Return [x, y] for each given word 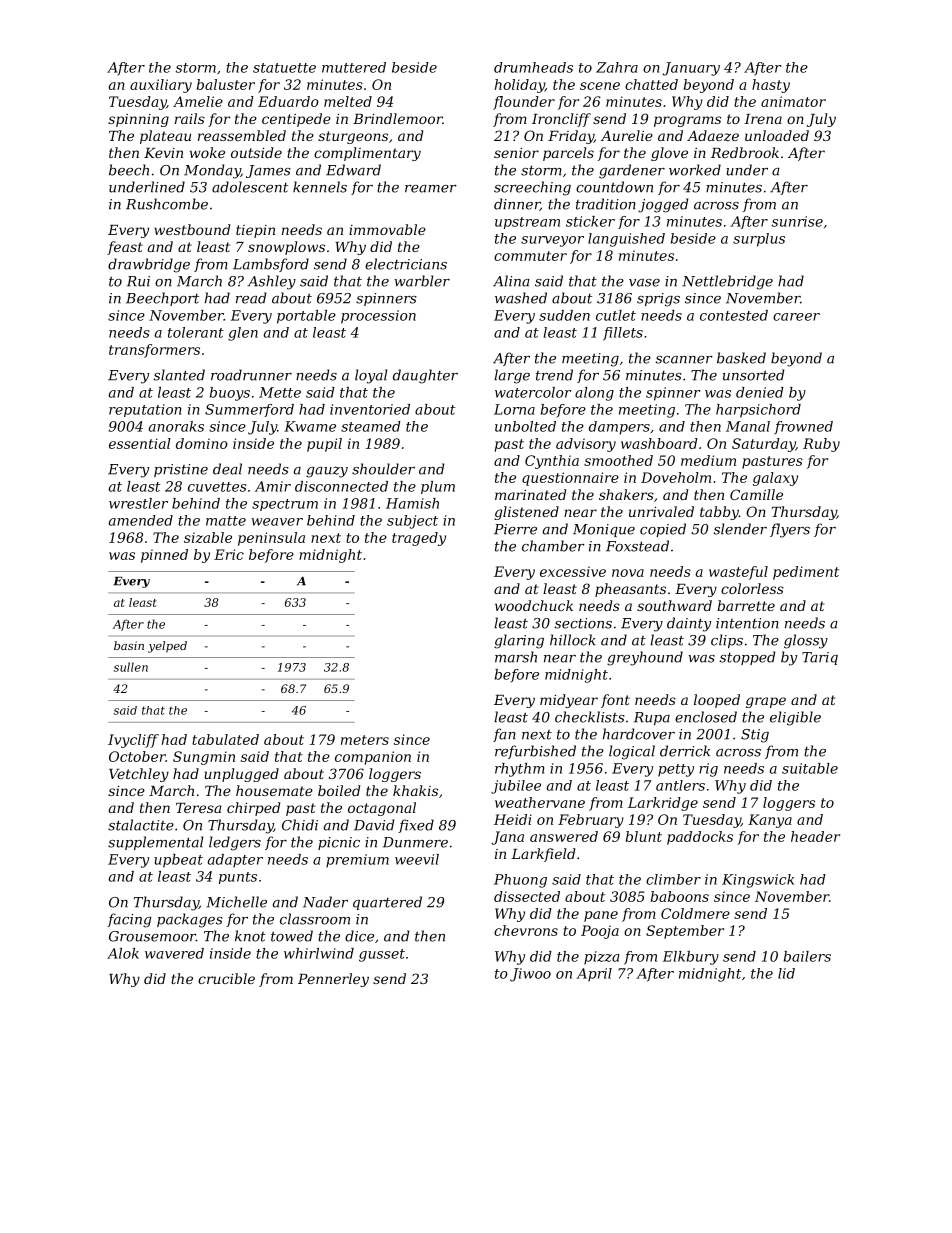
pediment [806, 573]
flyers [790, 530]
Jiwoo [530, 975]
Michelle [236, 902]
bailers [807, 956]
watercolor [533, 392]
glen [243, 334]
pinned [164, 556]
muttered [354, 67]
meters [365, 740]
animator [793, 101]
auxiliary [161, 86]
